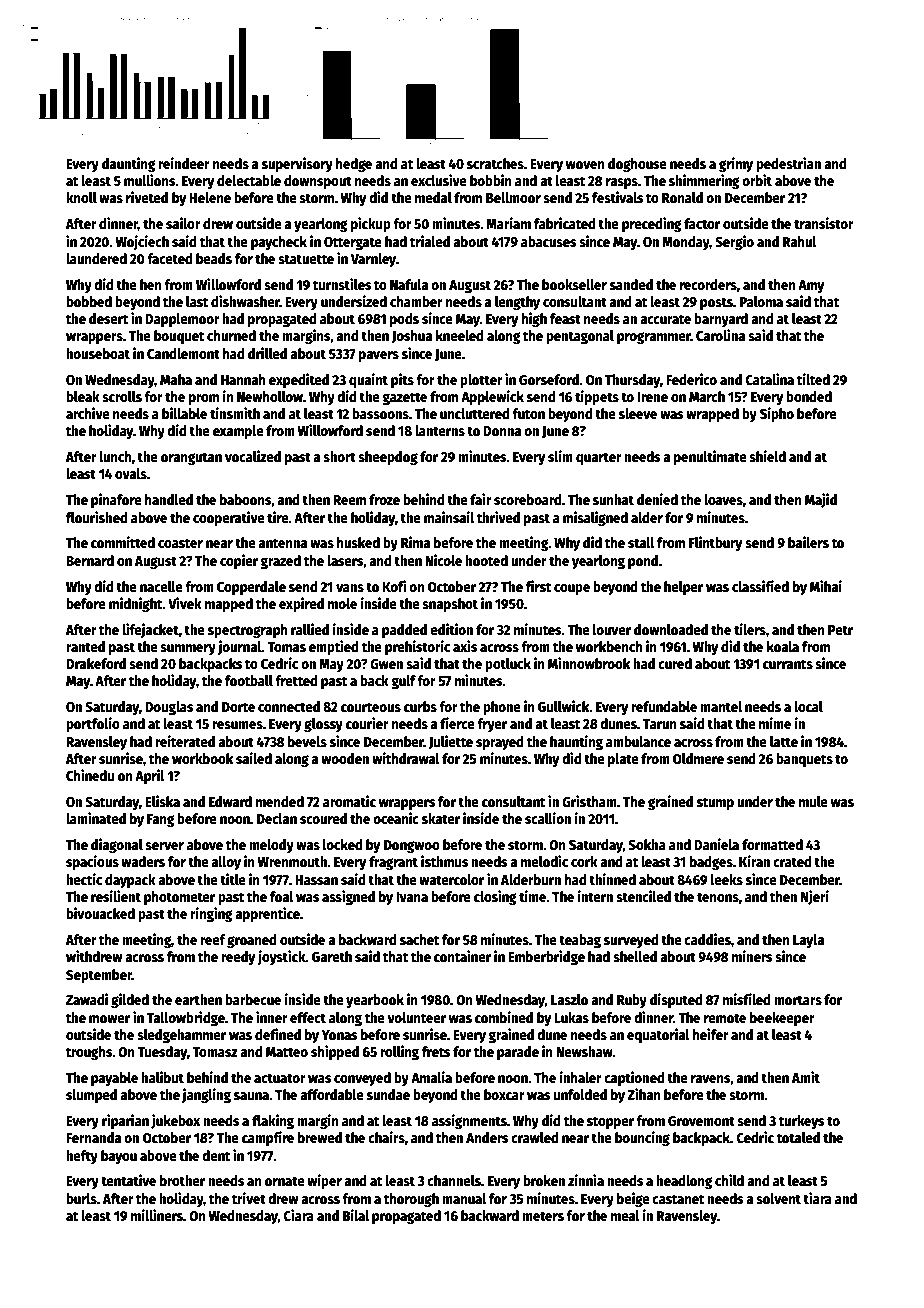 Image resolution: width=924 pixels, height=1308 pixels. What do you see at coordinates (475, 413) in the screenshot?
I see `uncluttered` at bounding box center [475, 413].
